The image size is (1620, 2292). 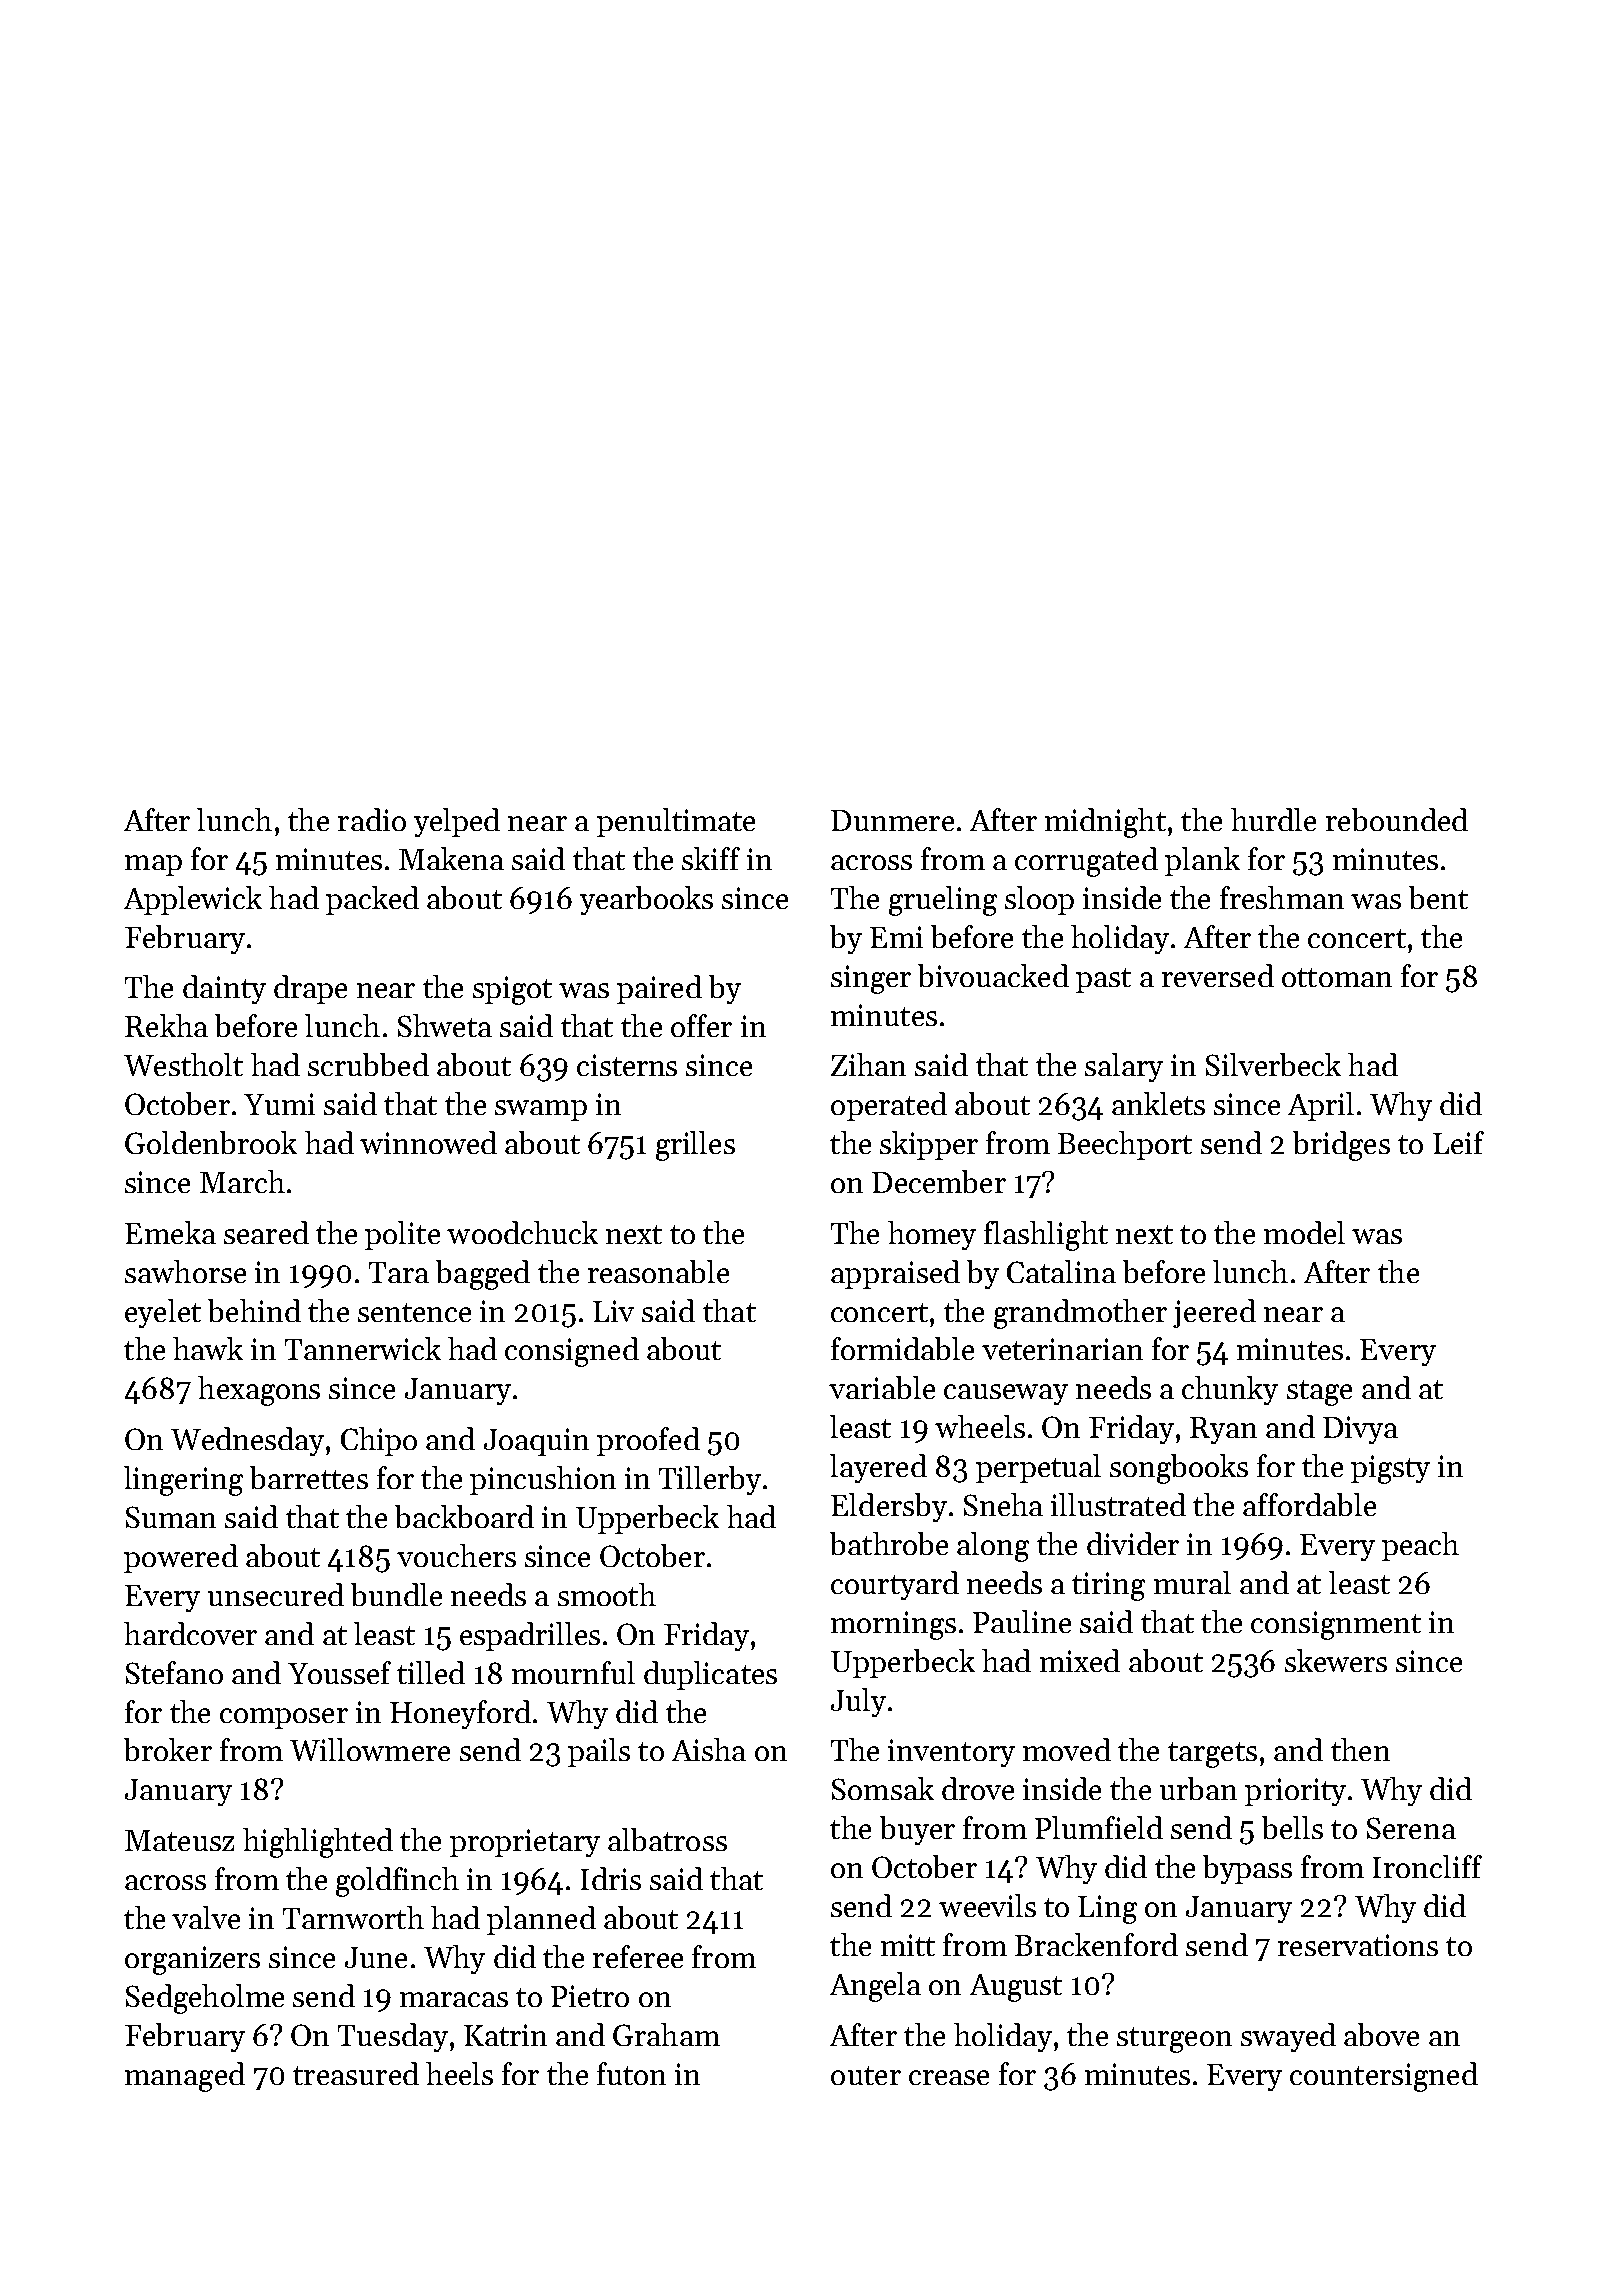 I want to click on countersigned, so click(x=1384, y=2077).
